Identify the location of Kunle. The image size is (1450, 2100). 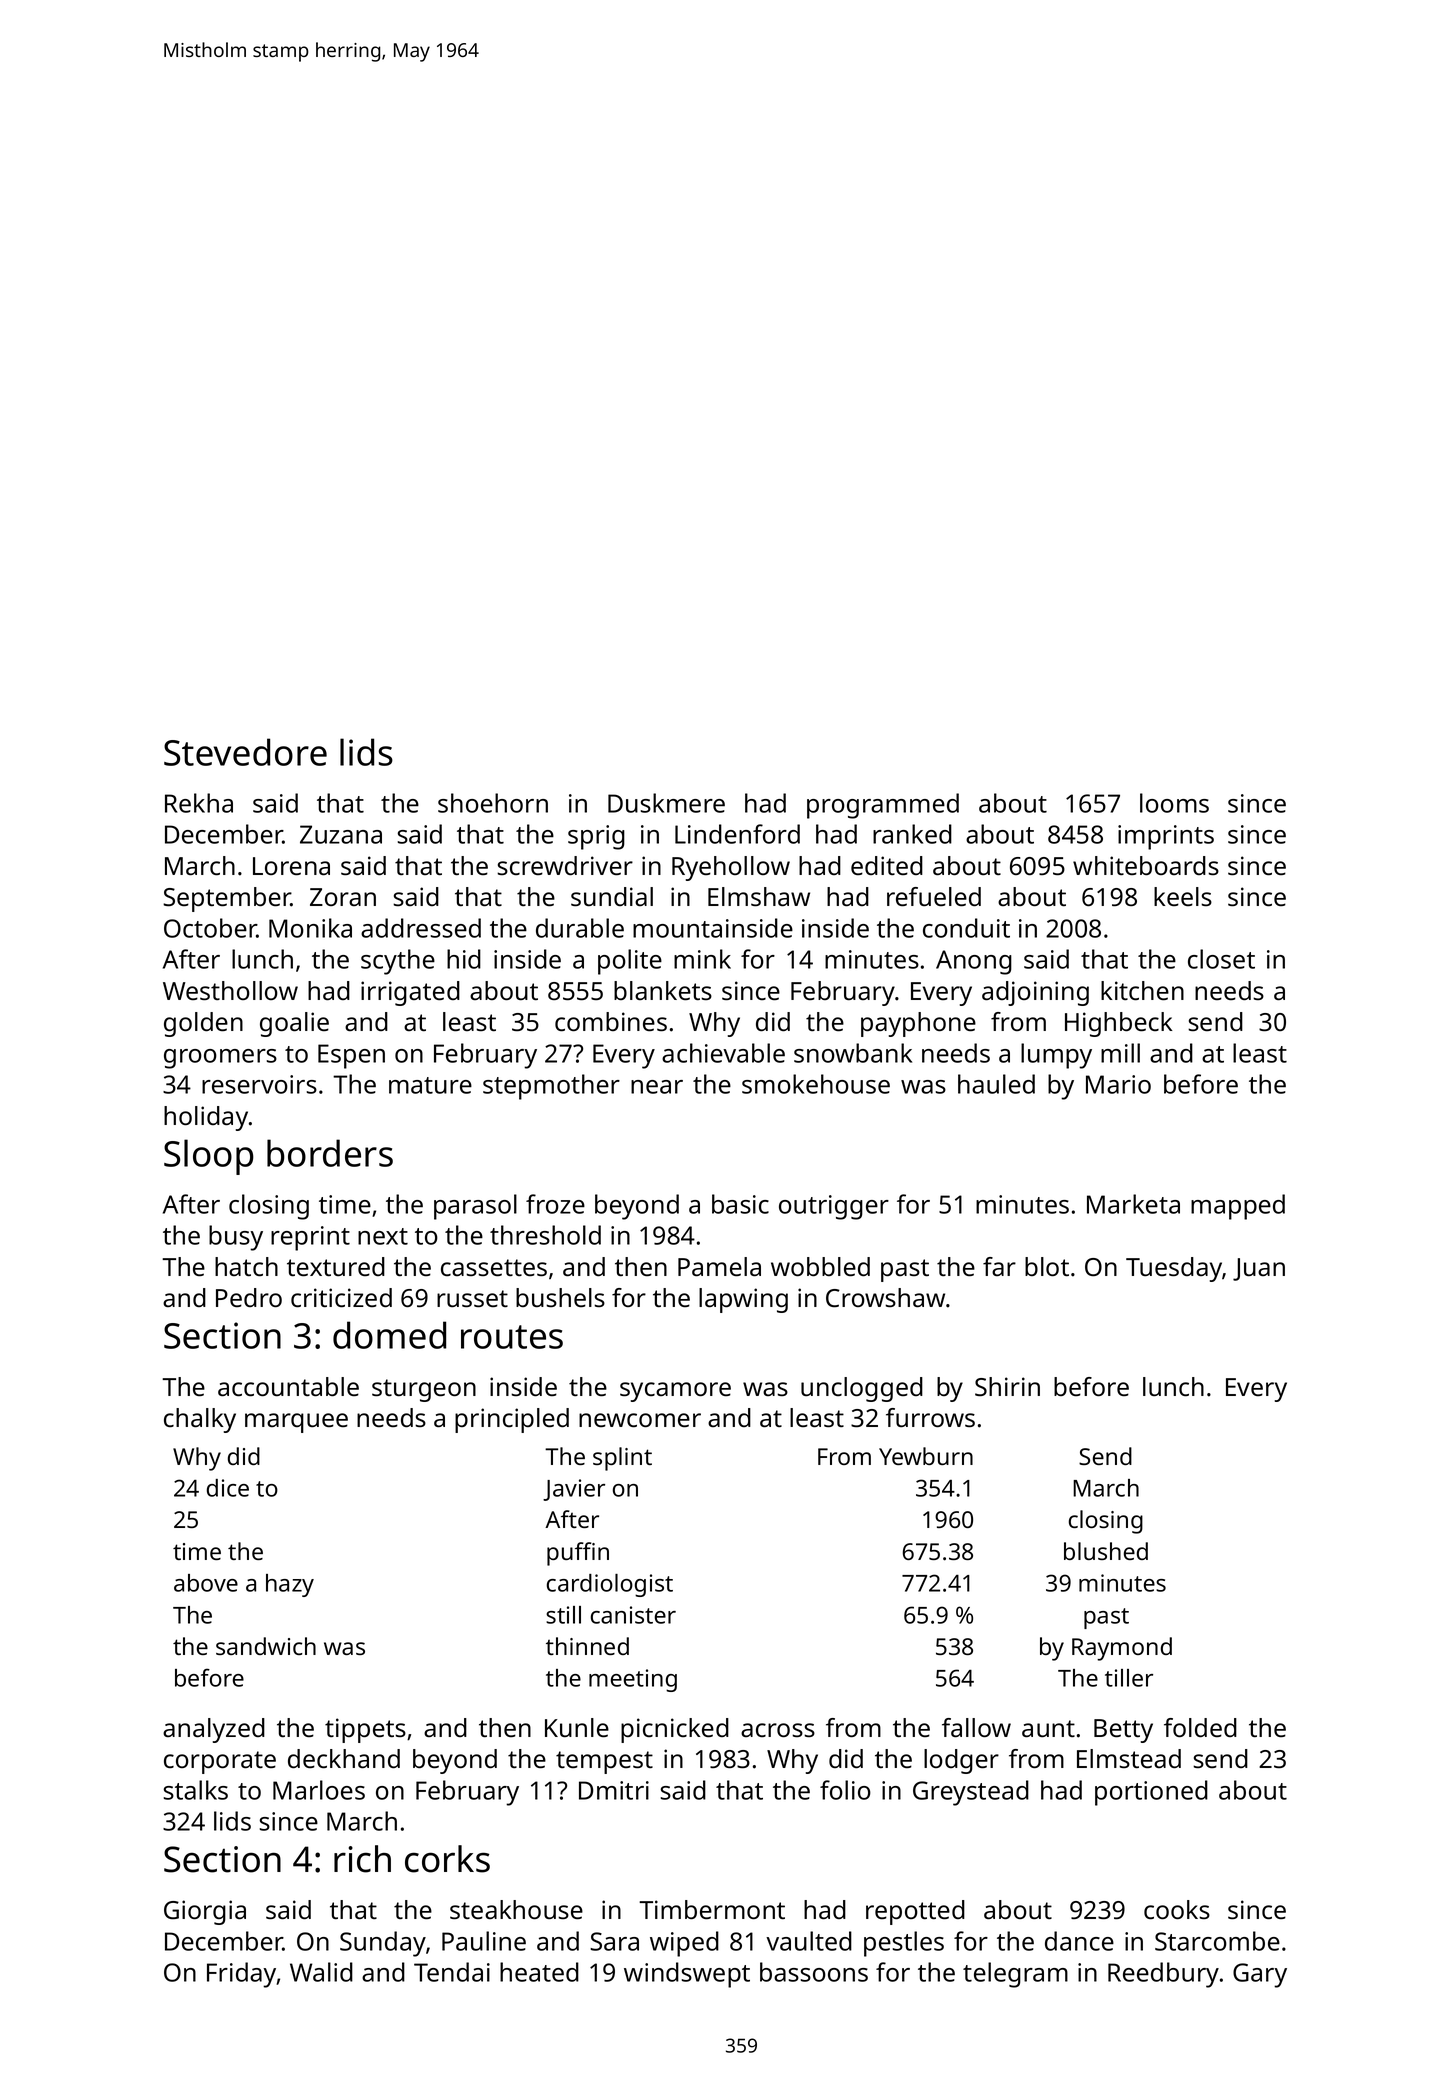
(577, 1728).
